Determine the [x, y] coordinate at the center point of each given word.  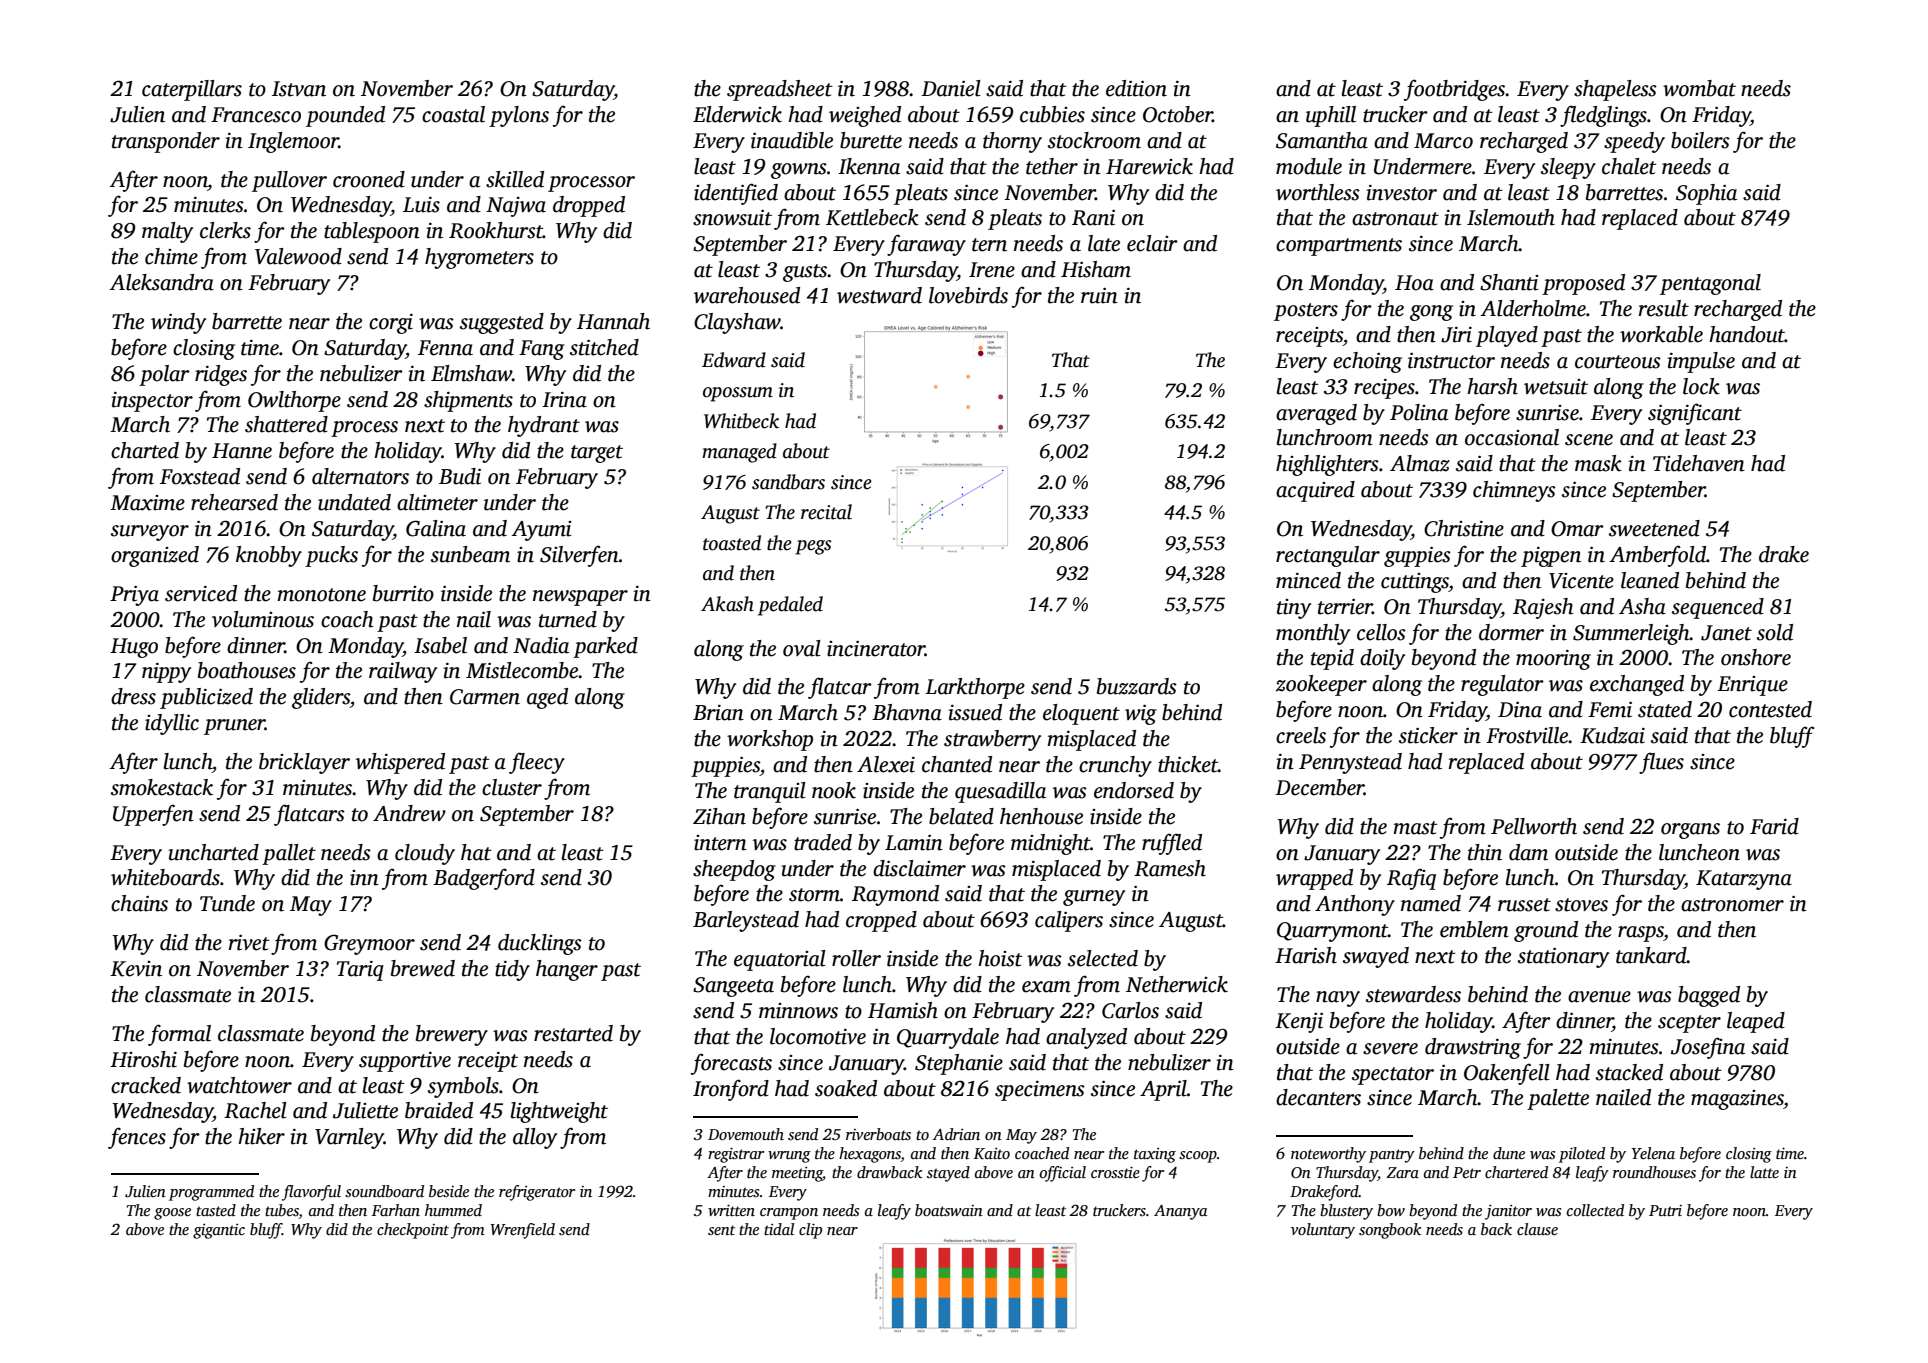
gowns [799, 171]
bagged [1709, 996]
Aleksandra [162, 282]
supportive [405, 1062]
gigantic [219, 1231]
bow [1391, 1210]
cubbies [1052, 114]
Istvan [299, 89]
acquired [1315, 491]
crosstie [1115, 1172]
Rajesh [1543, 608]
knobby [269, 556]
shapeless [1615, 90]
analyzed [1086, 1038]
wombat [1699, 88]
